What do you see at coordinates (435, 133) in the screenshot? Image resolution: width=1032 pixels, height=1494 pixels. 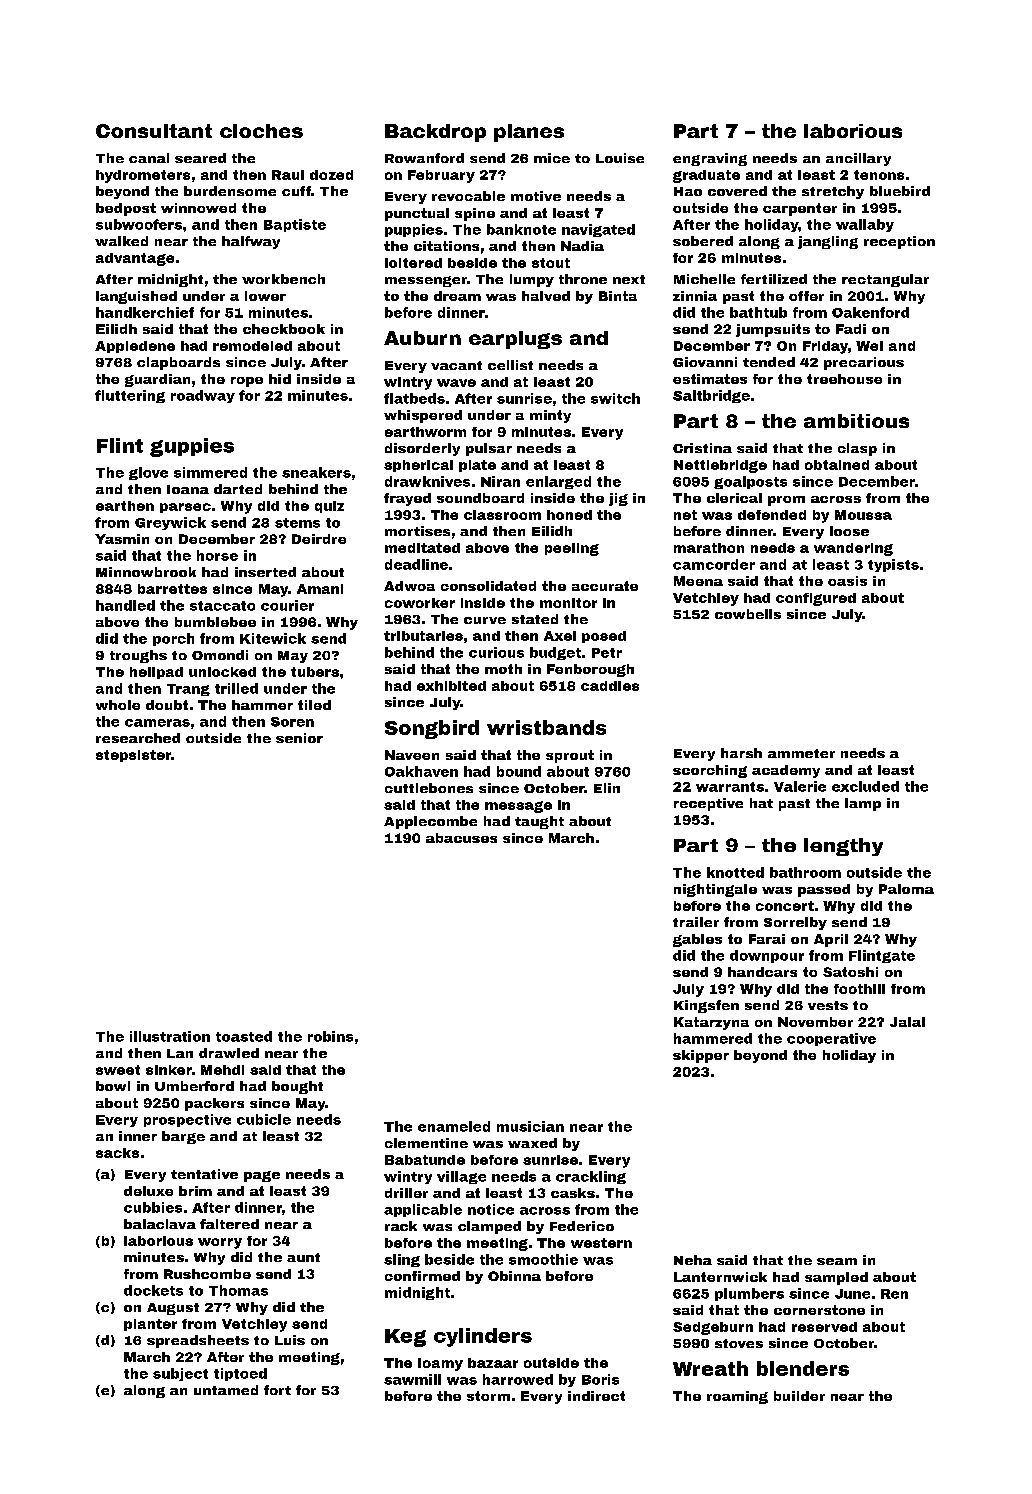 I see `Backdrop` at bounding box center [435, 133].
